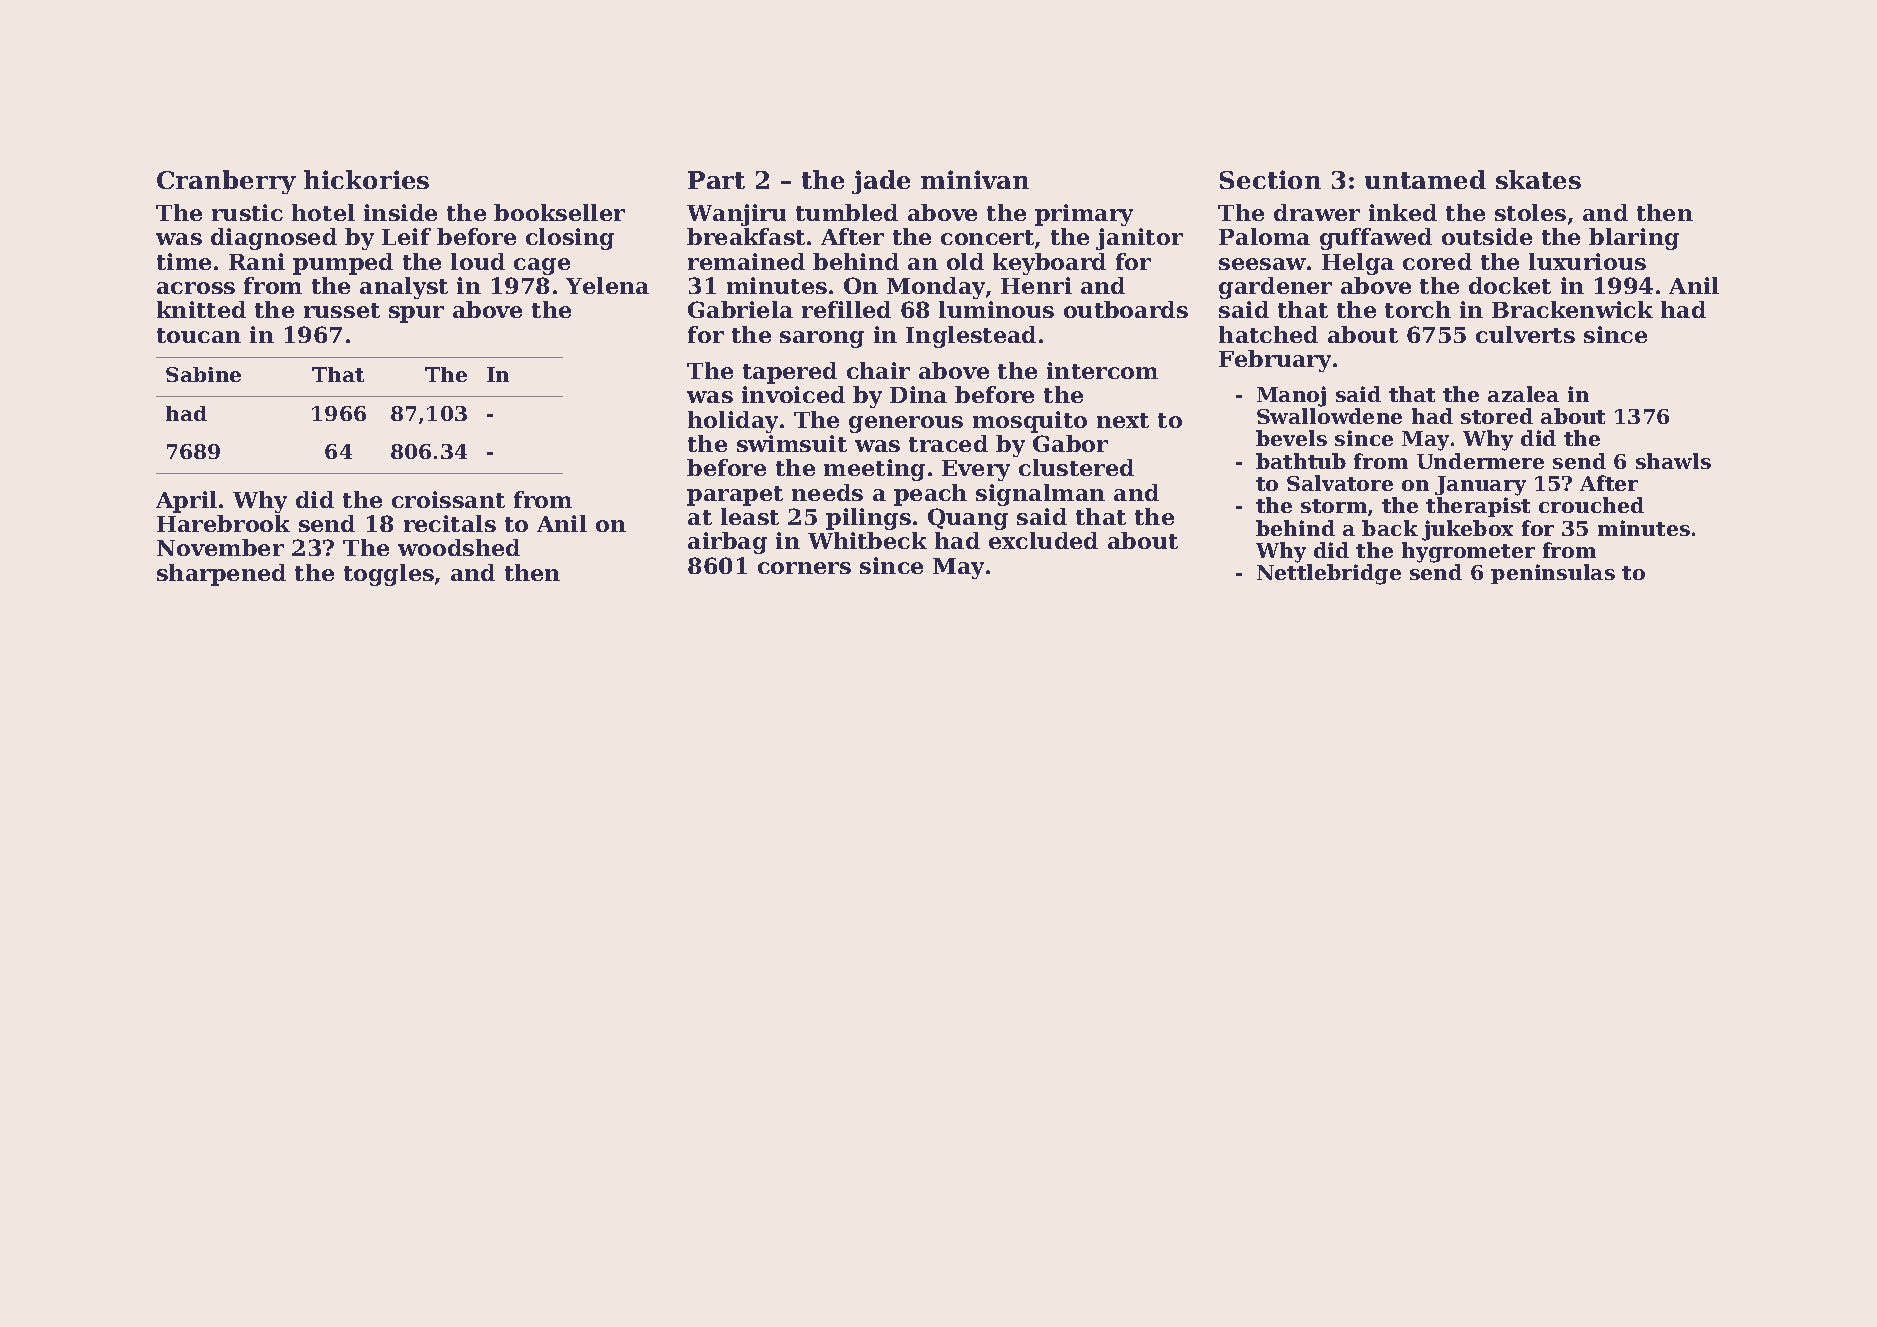 This document has height=1327, width=1877. Describe the element at coordinates (203, 374) in the document. I see `Sabine` at that location.
